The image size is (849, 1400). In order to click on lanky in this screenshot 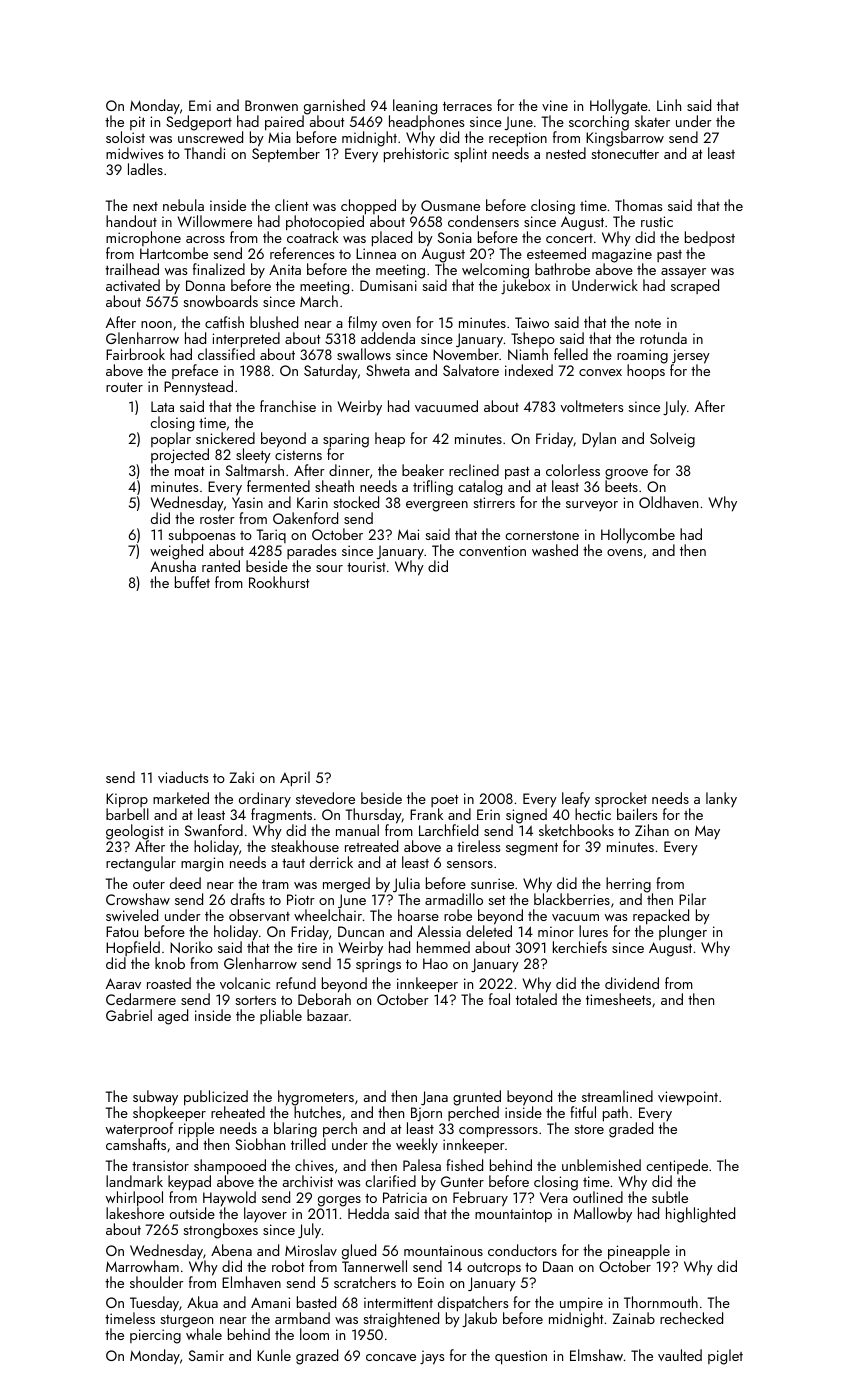, I will do `click(721, 799)`.
